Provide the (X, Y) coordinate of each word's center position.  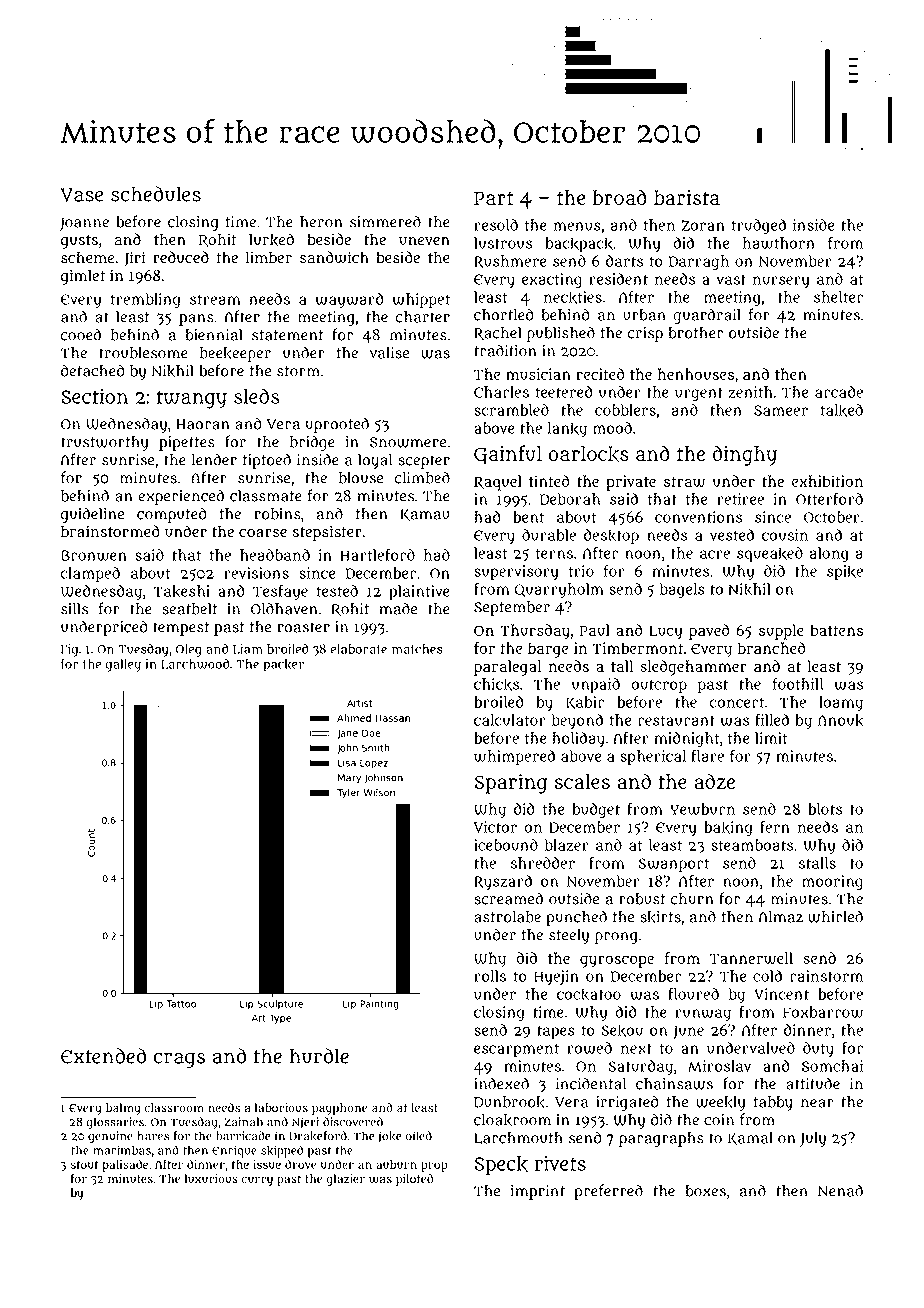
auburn (396, 1164)
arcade (839, 392)
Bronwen (94, 555)
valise (389, 353)
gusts (79, 242)
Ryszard (503, 882)
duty (818, 1049)
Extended (103, 1056)
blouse (361, 478)
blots (825, 809)
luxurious (211, 1178)
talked (842, 410)
